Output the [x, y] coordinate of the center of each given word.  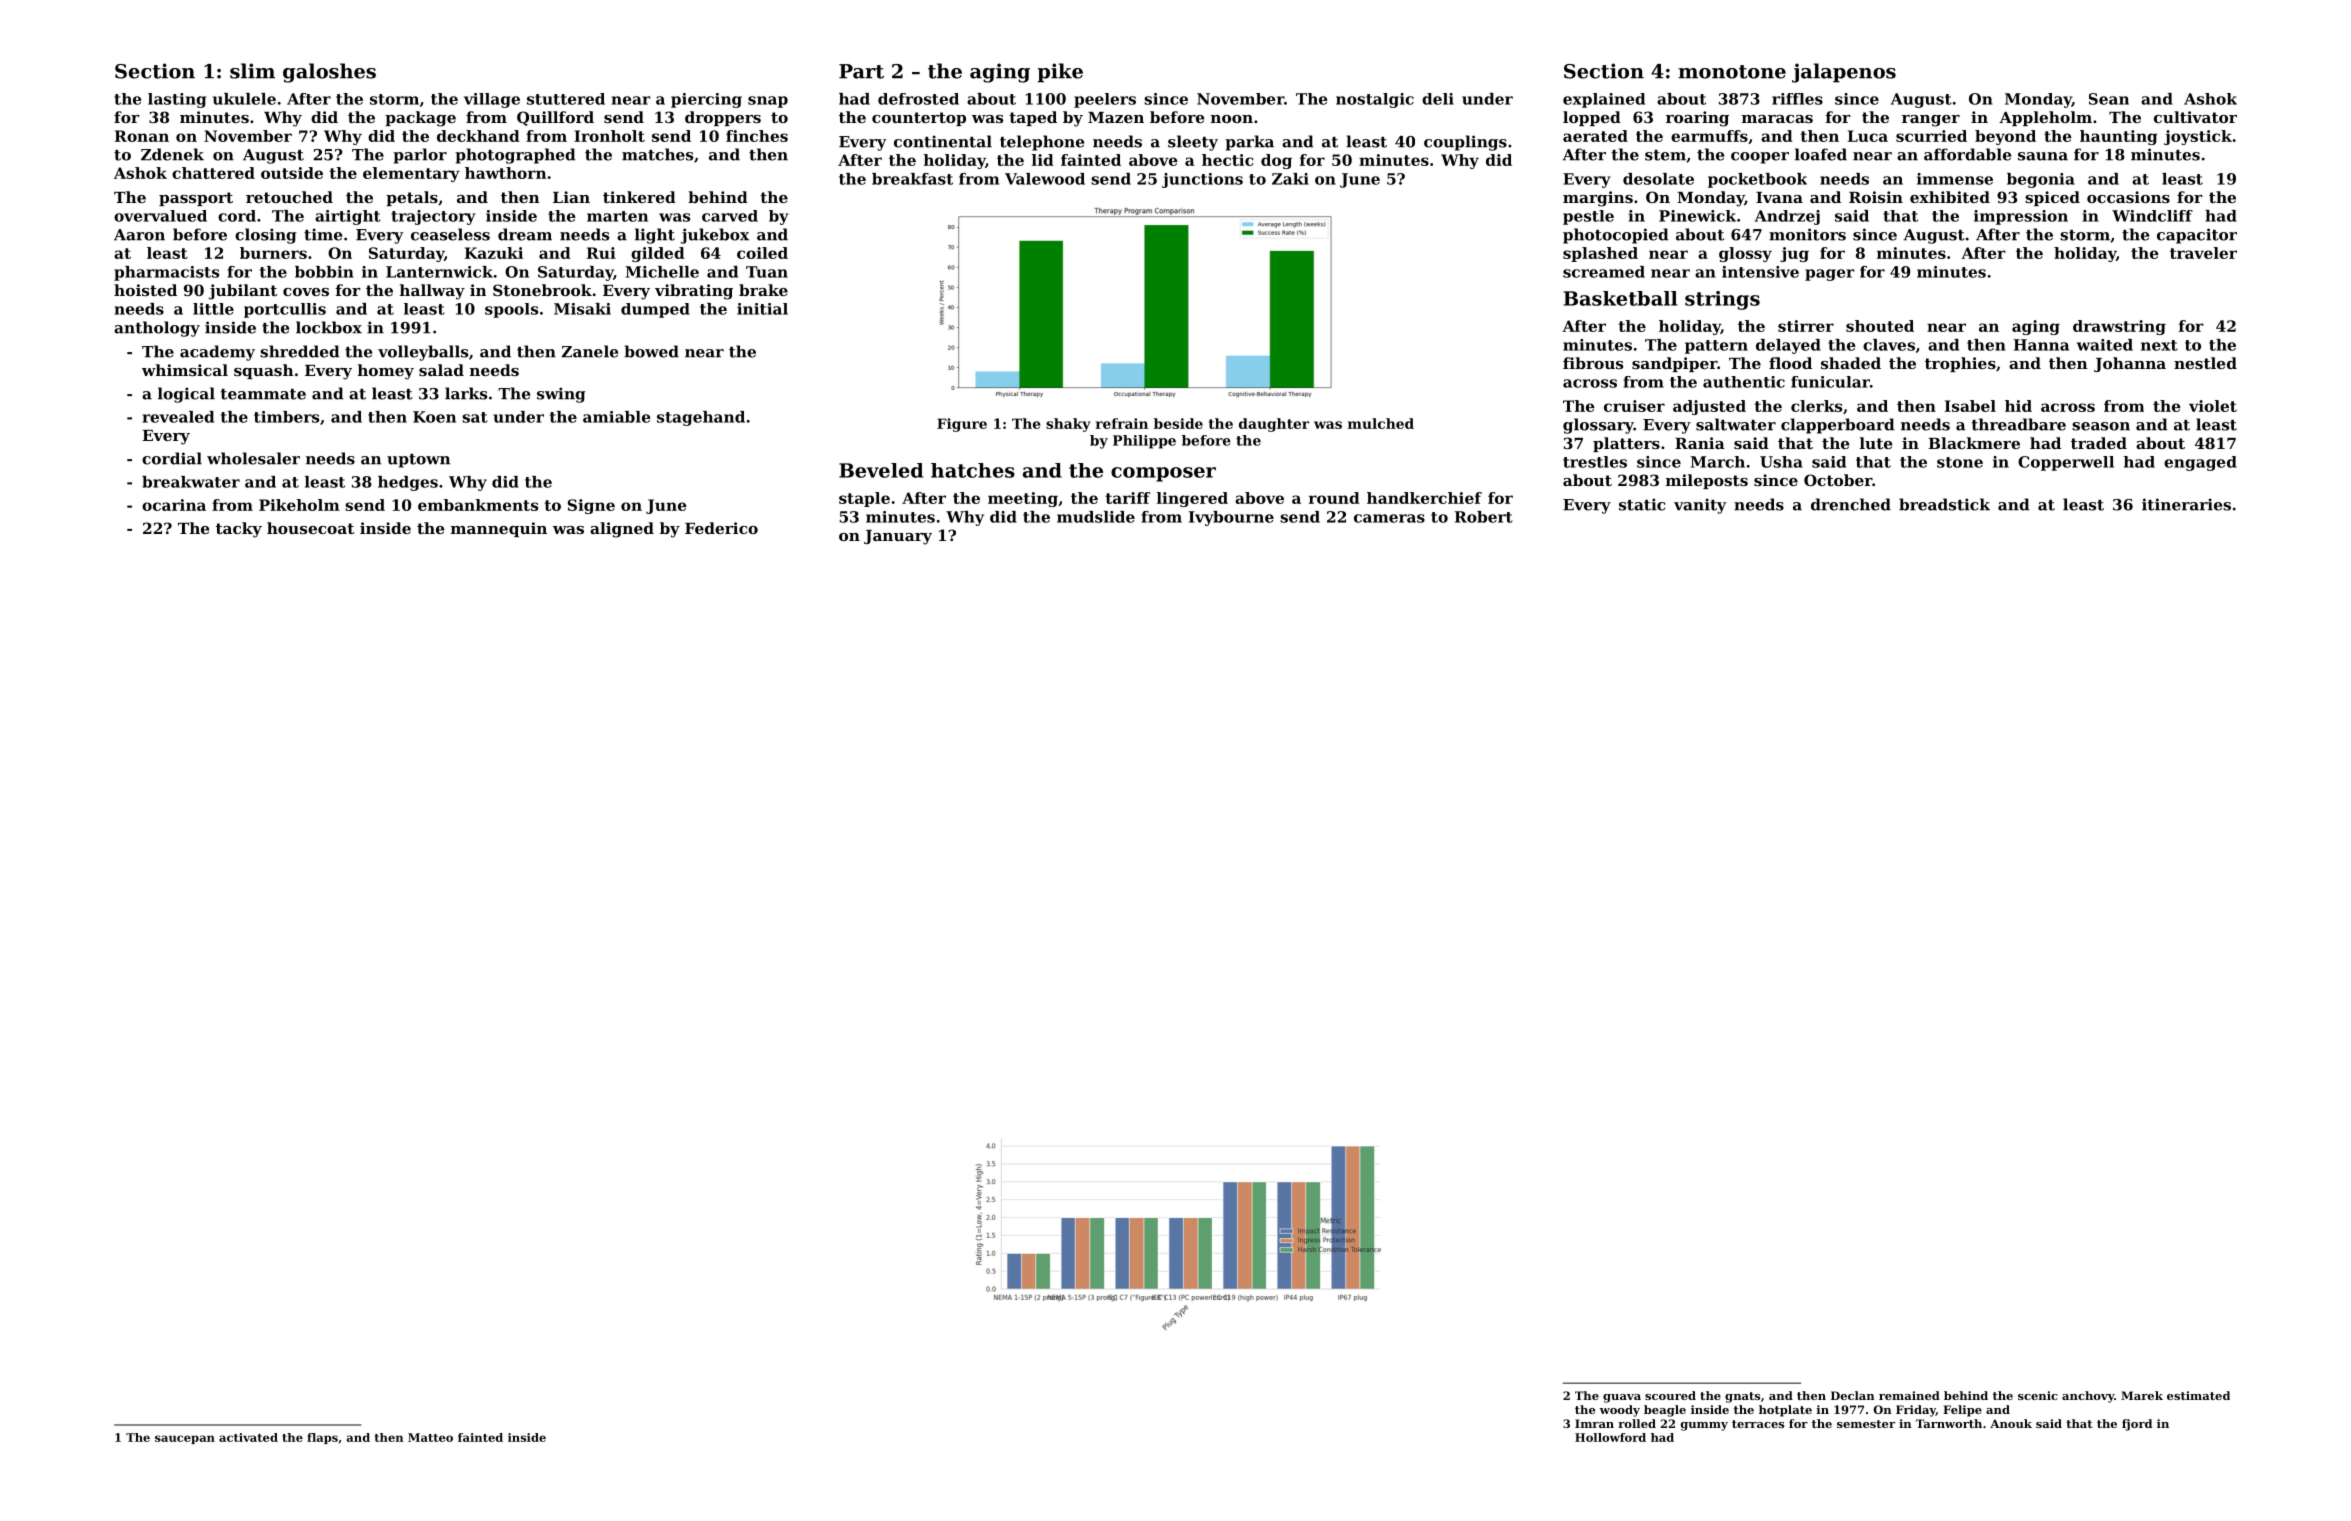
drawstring [2119, 327]
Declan [1853, 1395]
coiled [762, 253]
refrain [1122, 423]
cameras [1389, 518]
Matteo [430, 1437]
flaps [322, 1438]
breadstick [1944, 504]
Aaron [139, 235]
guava [1622, 1398]
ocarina [174, 505]
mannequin [499, 529]
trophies [1960, 364]
